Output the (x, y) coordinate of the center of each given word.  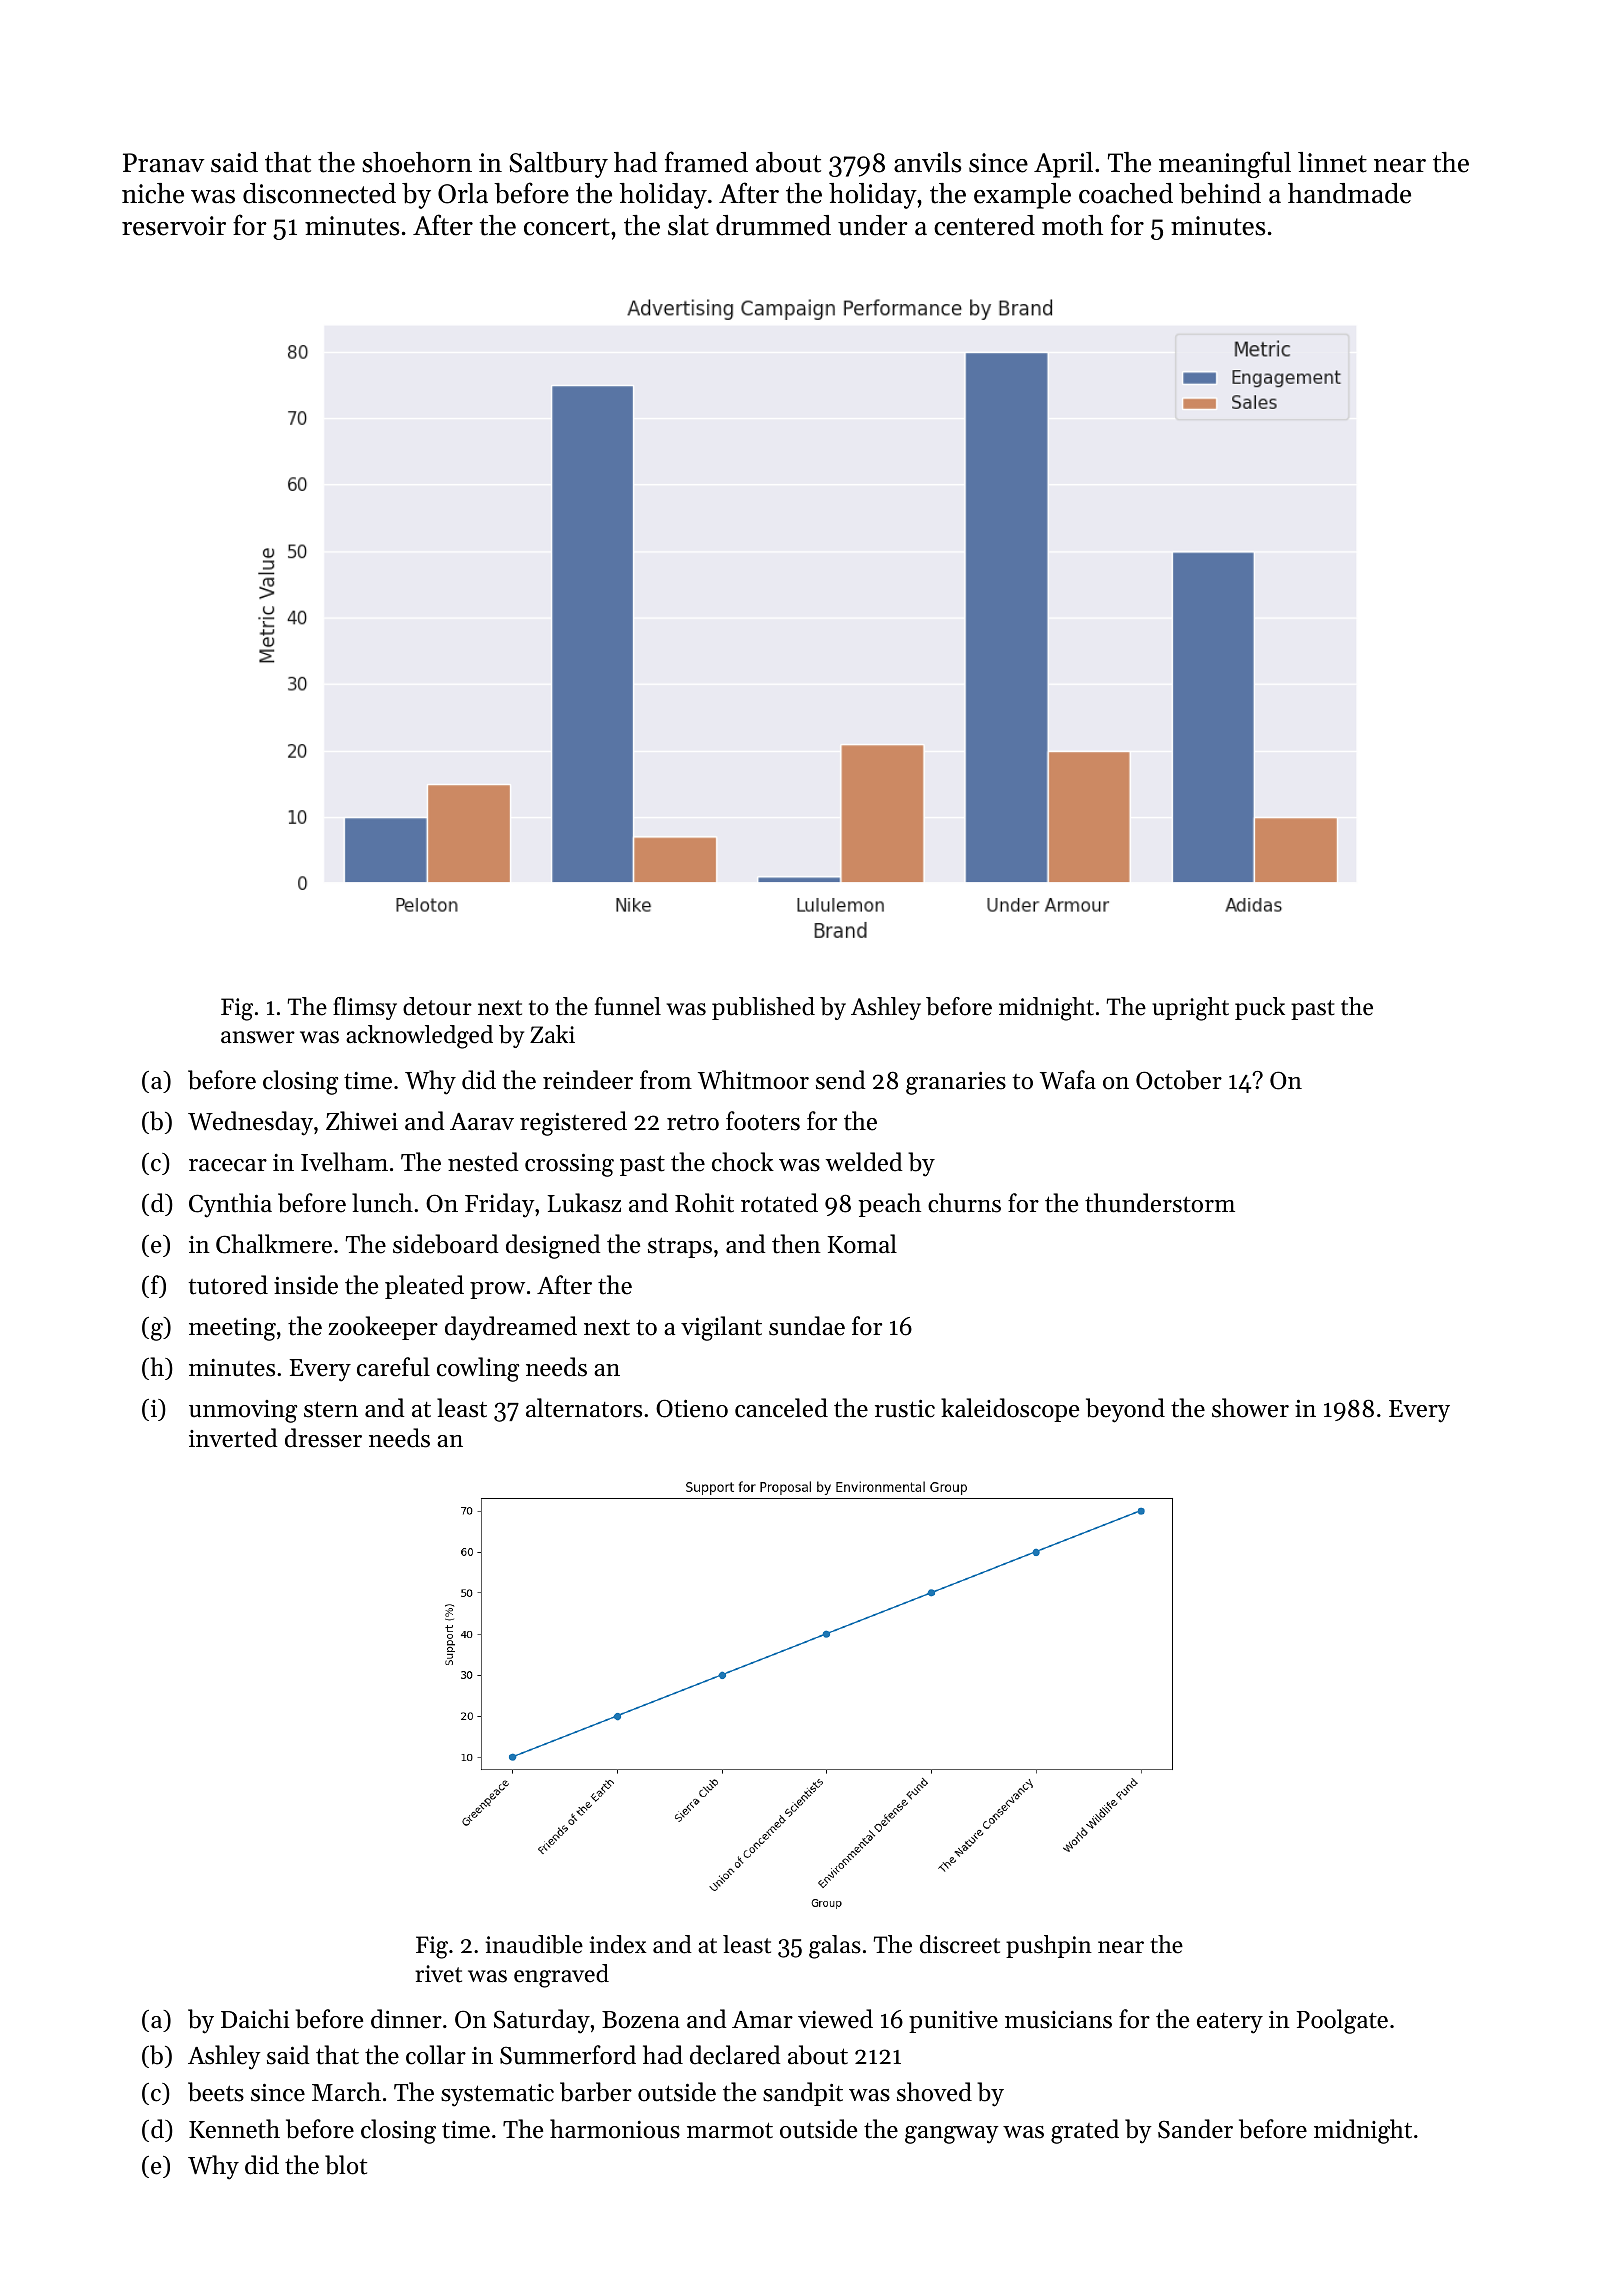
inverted (233, 1438)
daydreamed (511, 1328)
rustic (905, 1409)
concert (567, 227)
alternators (584, 1408)
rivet (438, 1974)
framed (706, 162)
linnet (1332, 162)
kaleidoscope (1010, 1410)
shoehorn (417, 162)
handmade (1349, 193)
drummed (773, 225)
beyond (1125, 1410)
